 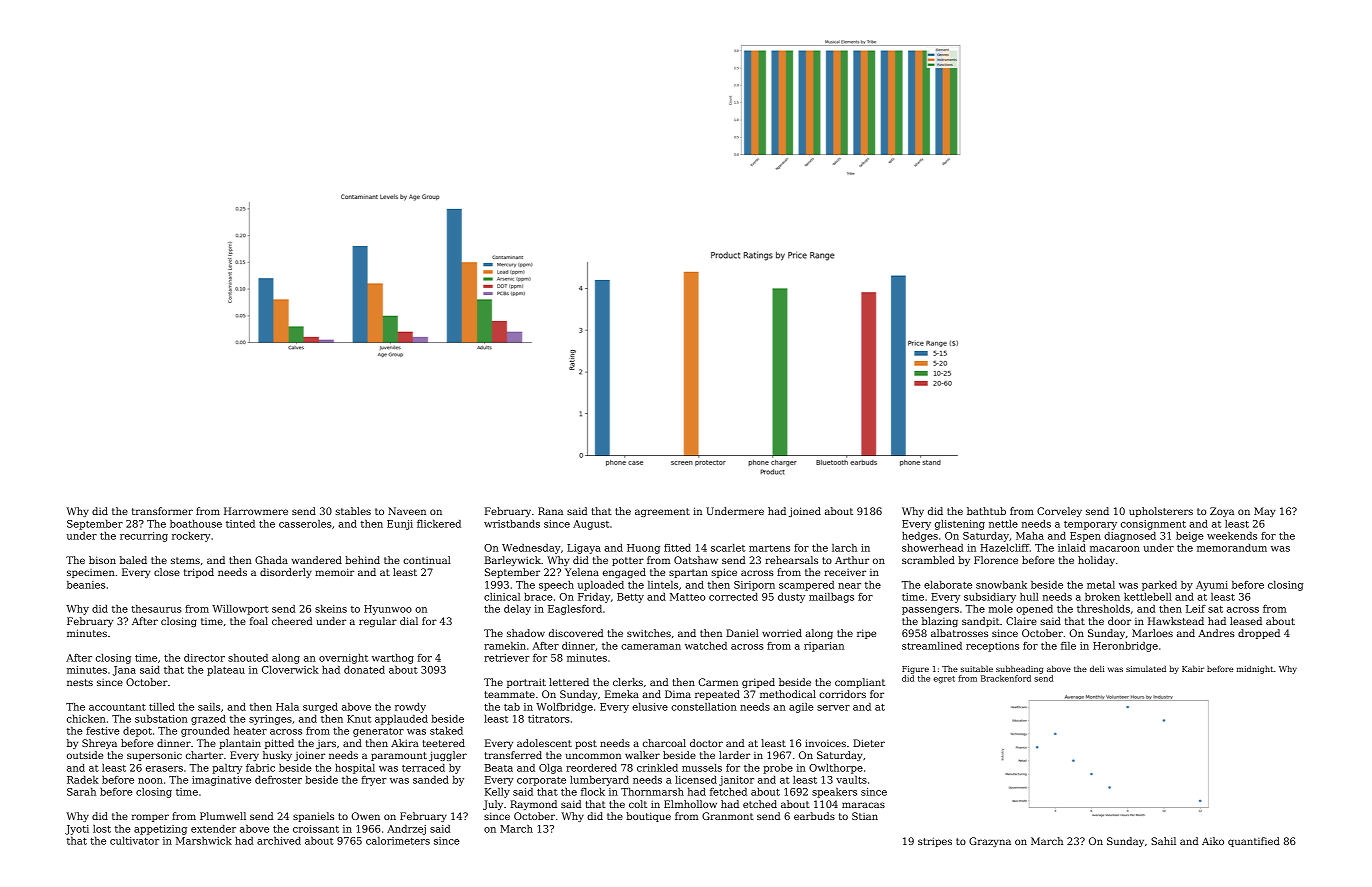 I want to click on spaniels, so click(x=313, y=817).
